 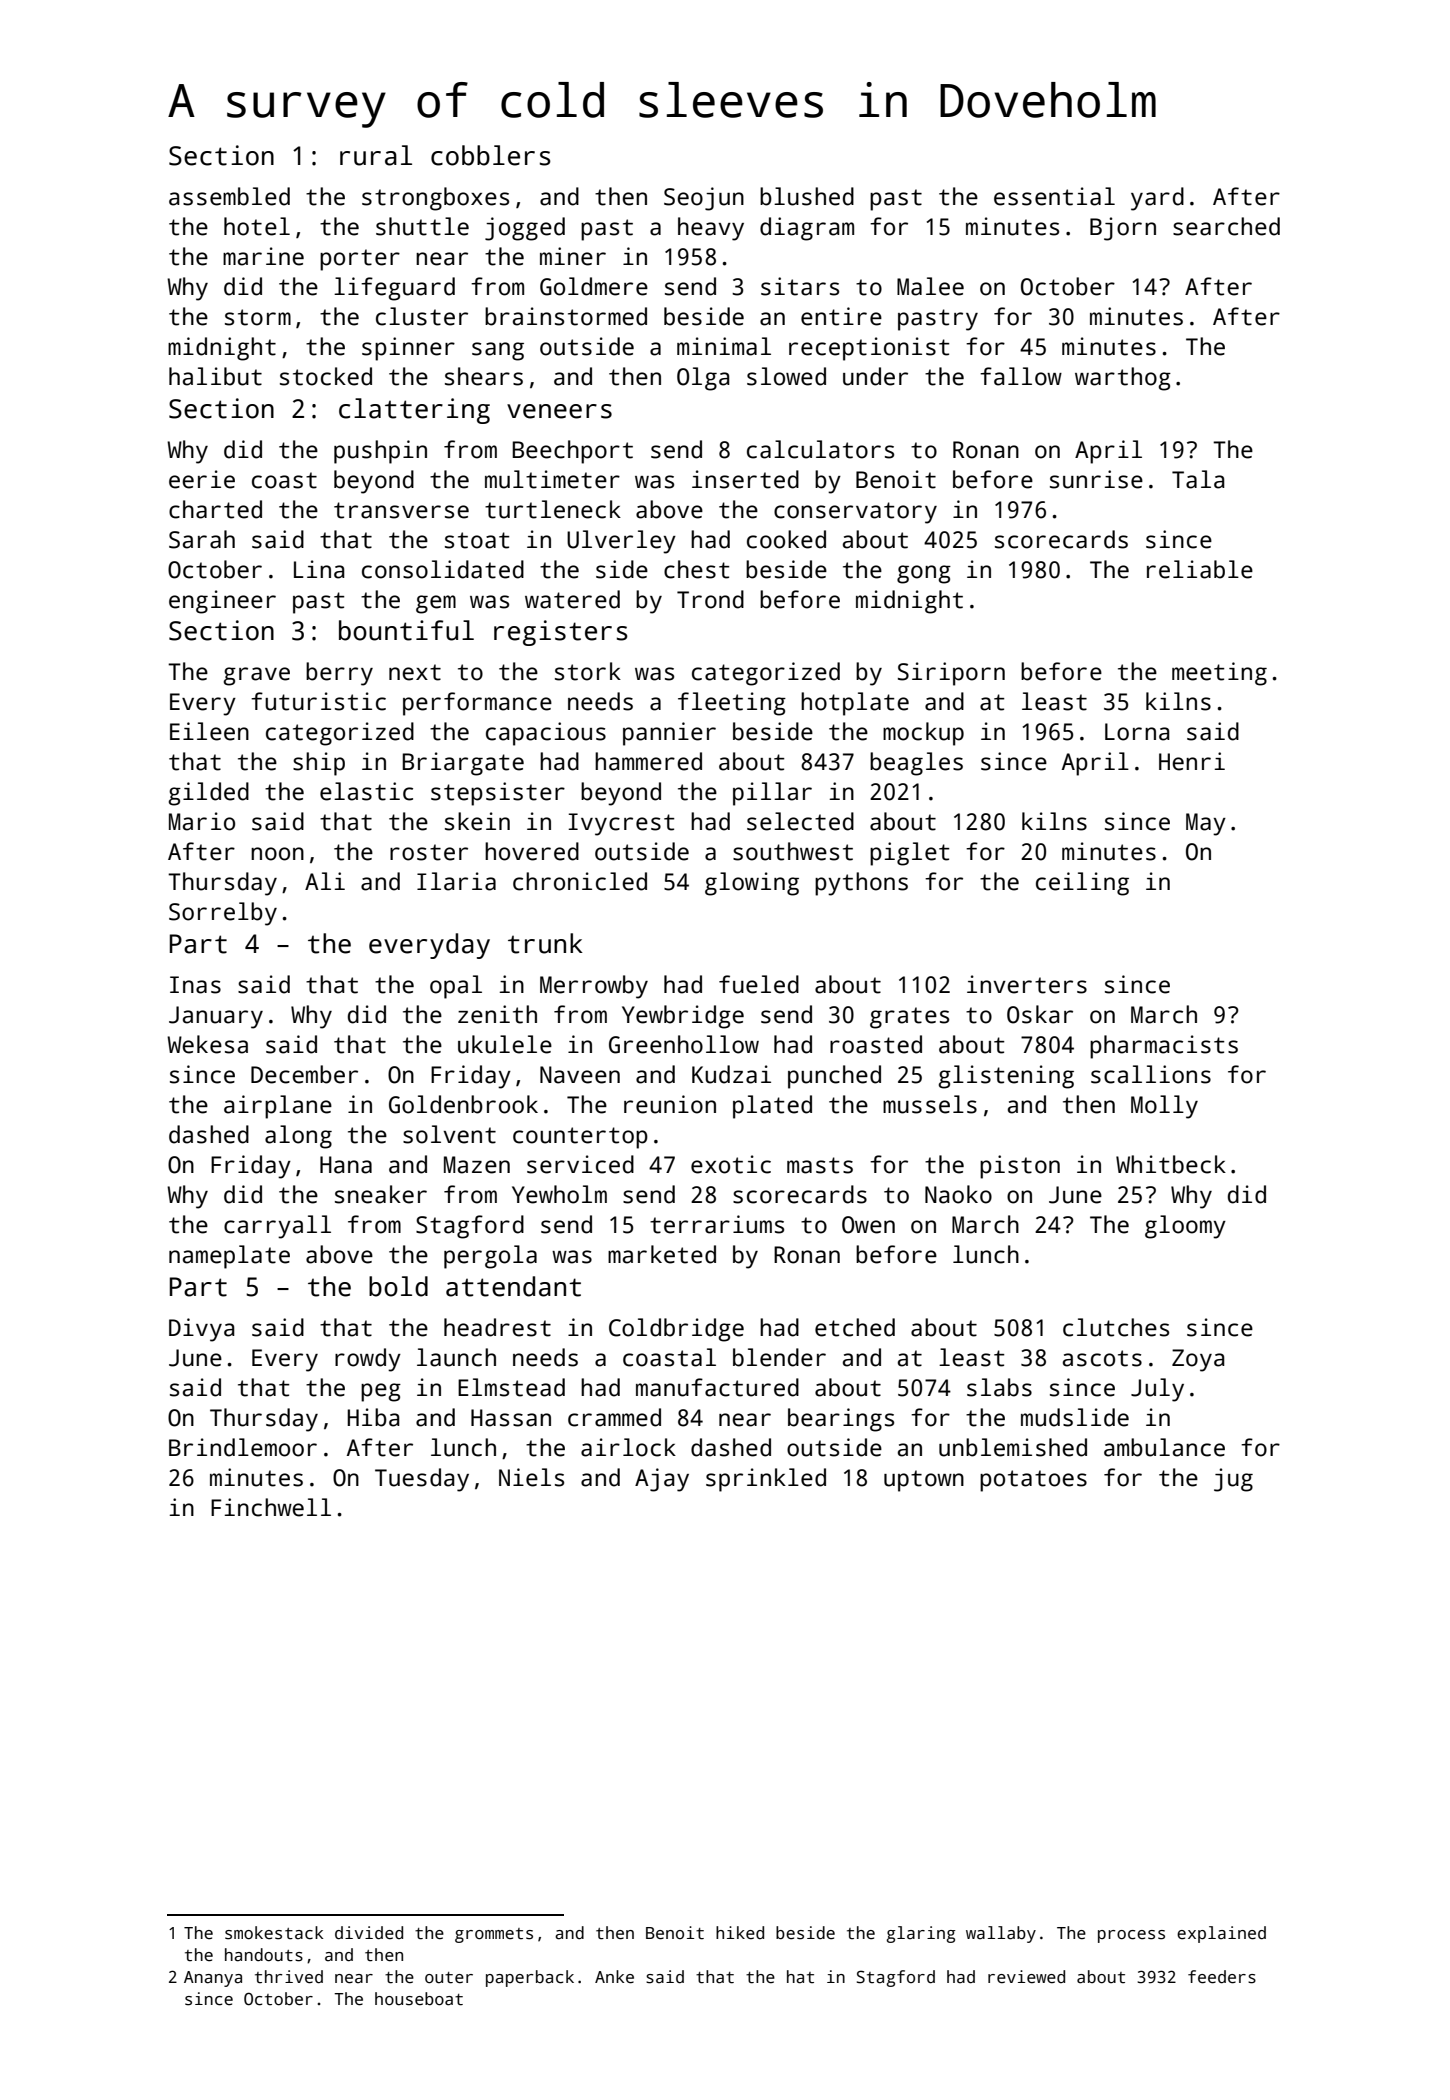 What do you see at coordinates (304, 1074) in the screenshot?
I see `December` at bounding box center [304, 1074].
